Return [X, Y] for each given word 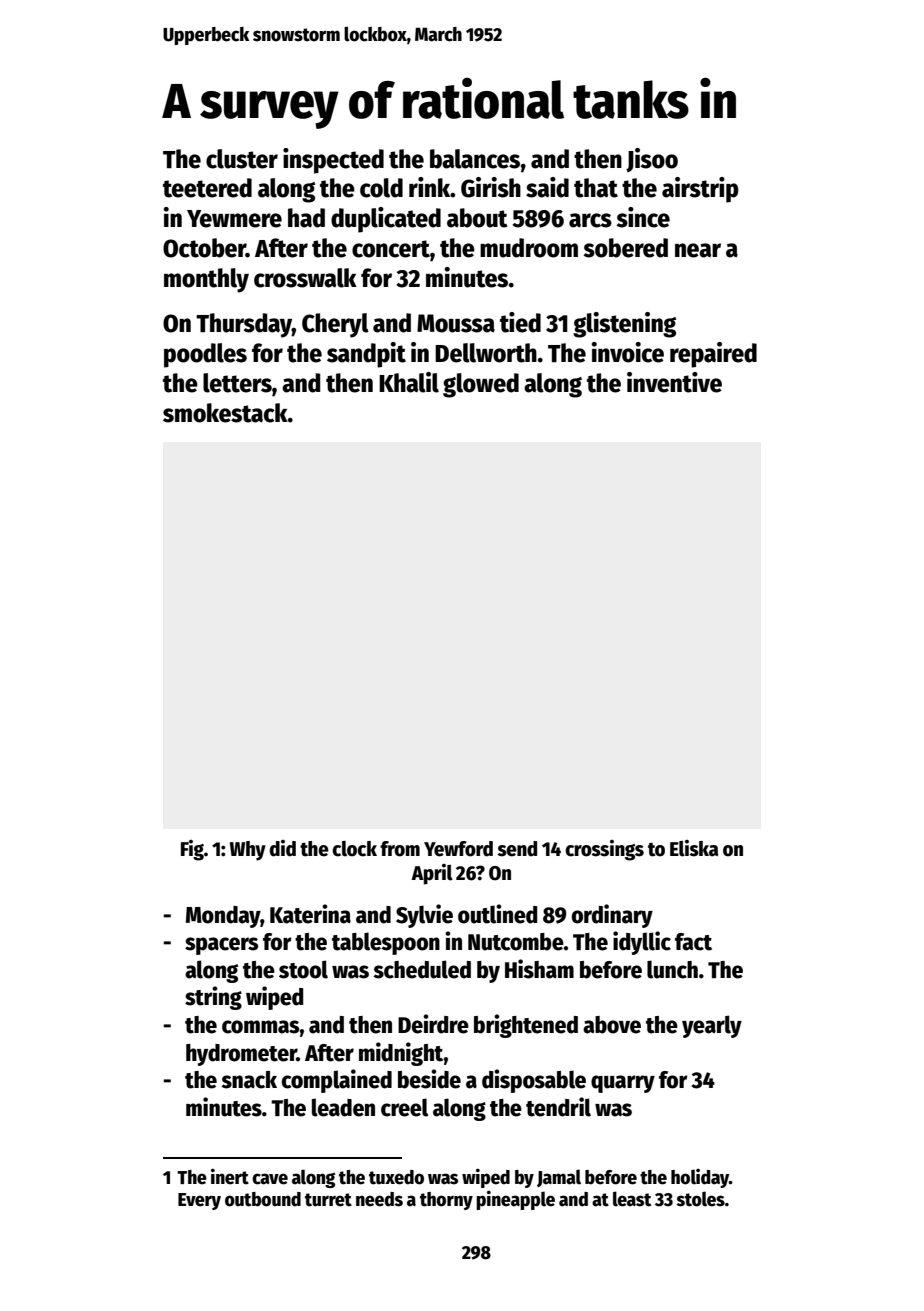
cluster [242, 159]
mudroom [529, 248]
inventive [674, 382]
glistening [624, 325]
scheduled [422, 969]
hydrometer [241, 1055]
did [282, 848]
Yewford [458, 849]
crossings [604, 850]
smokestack [225, 413]
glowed [481, 385]
